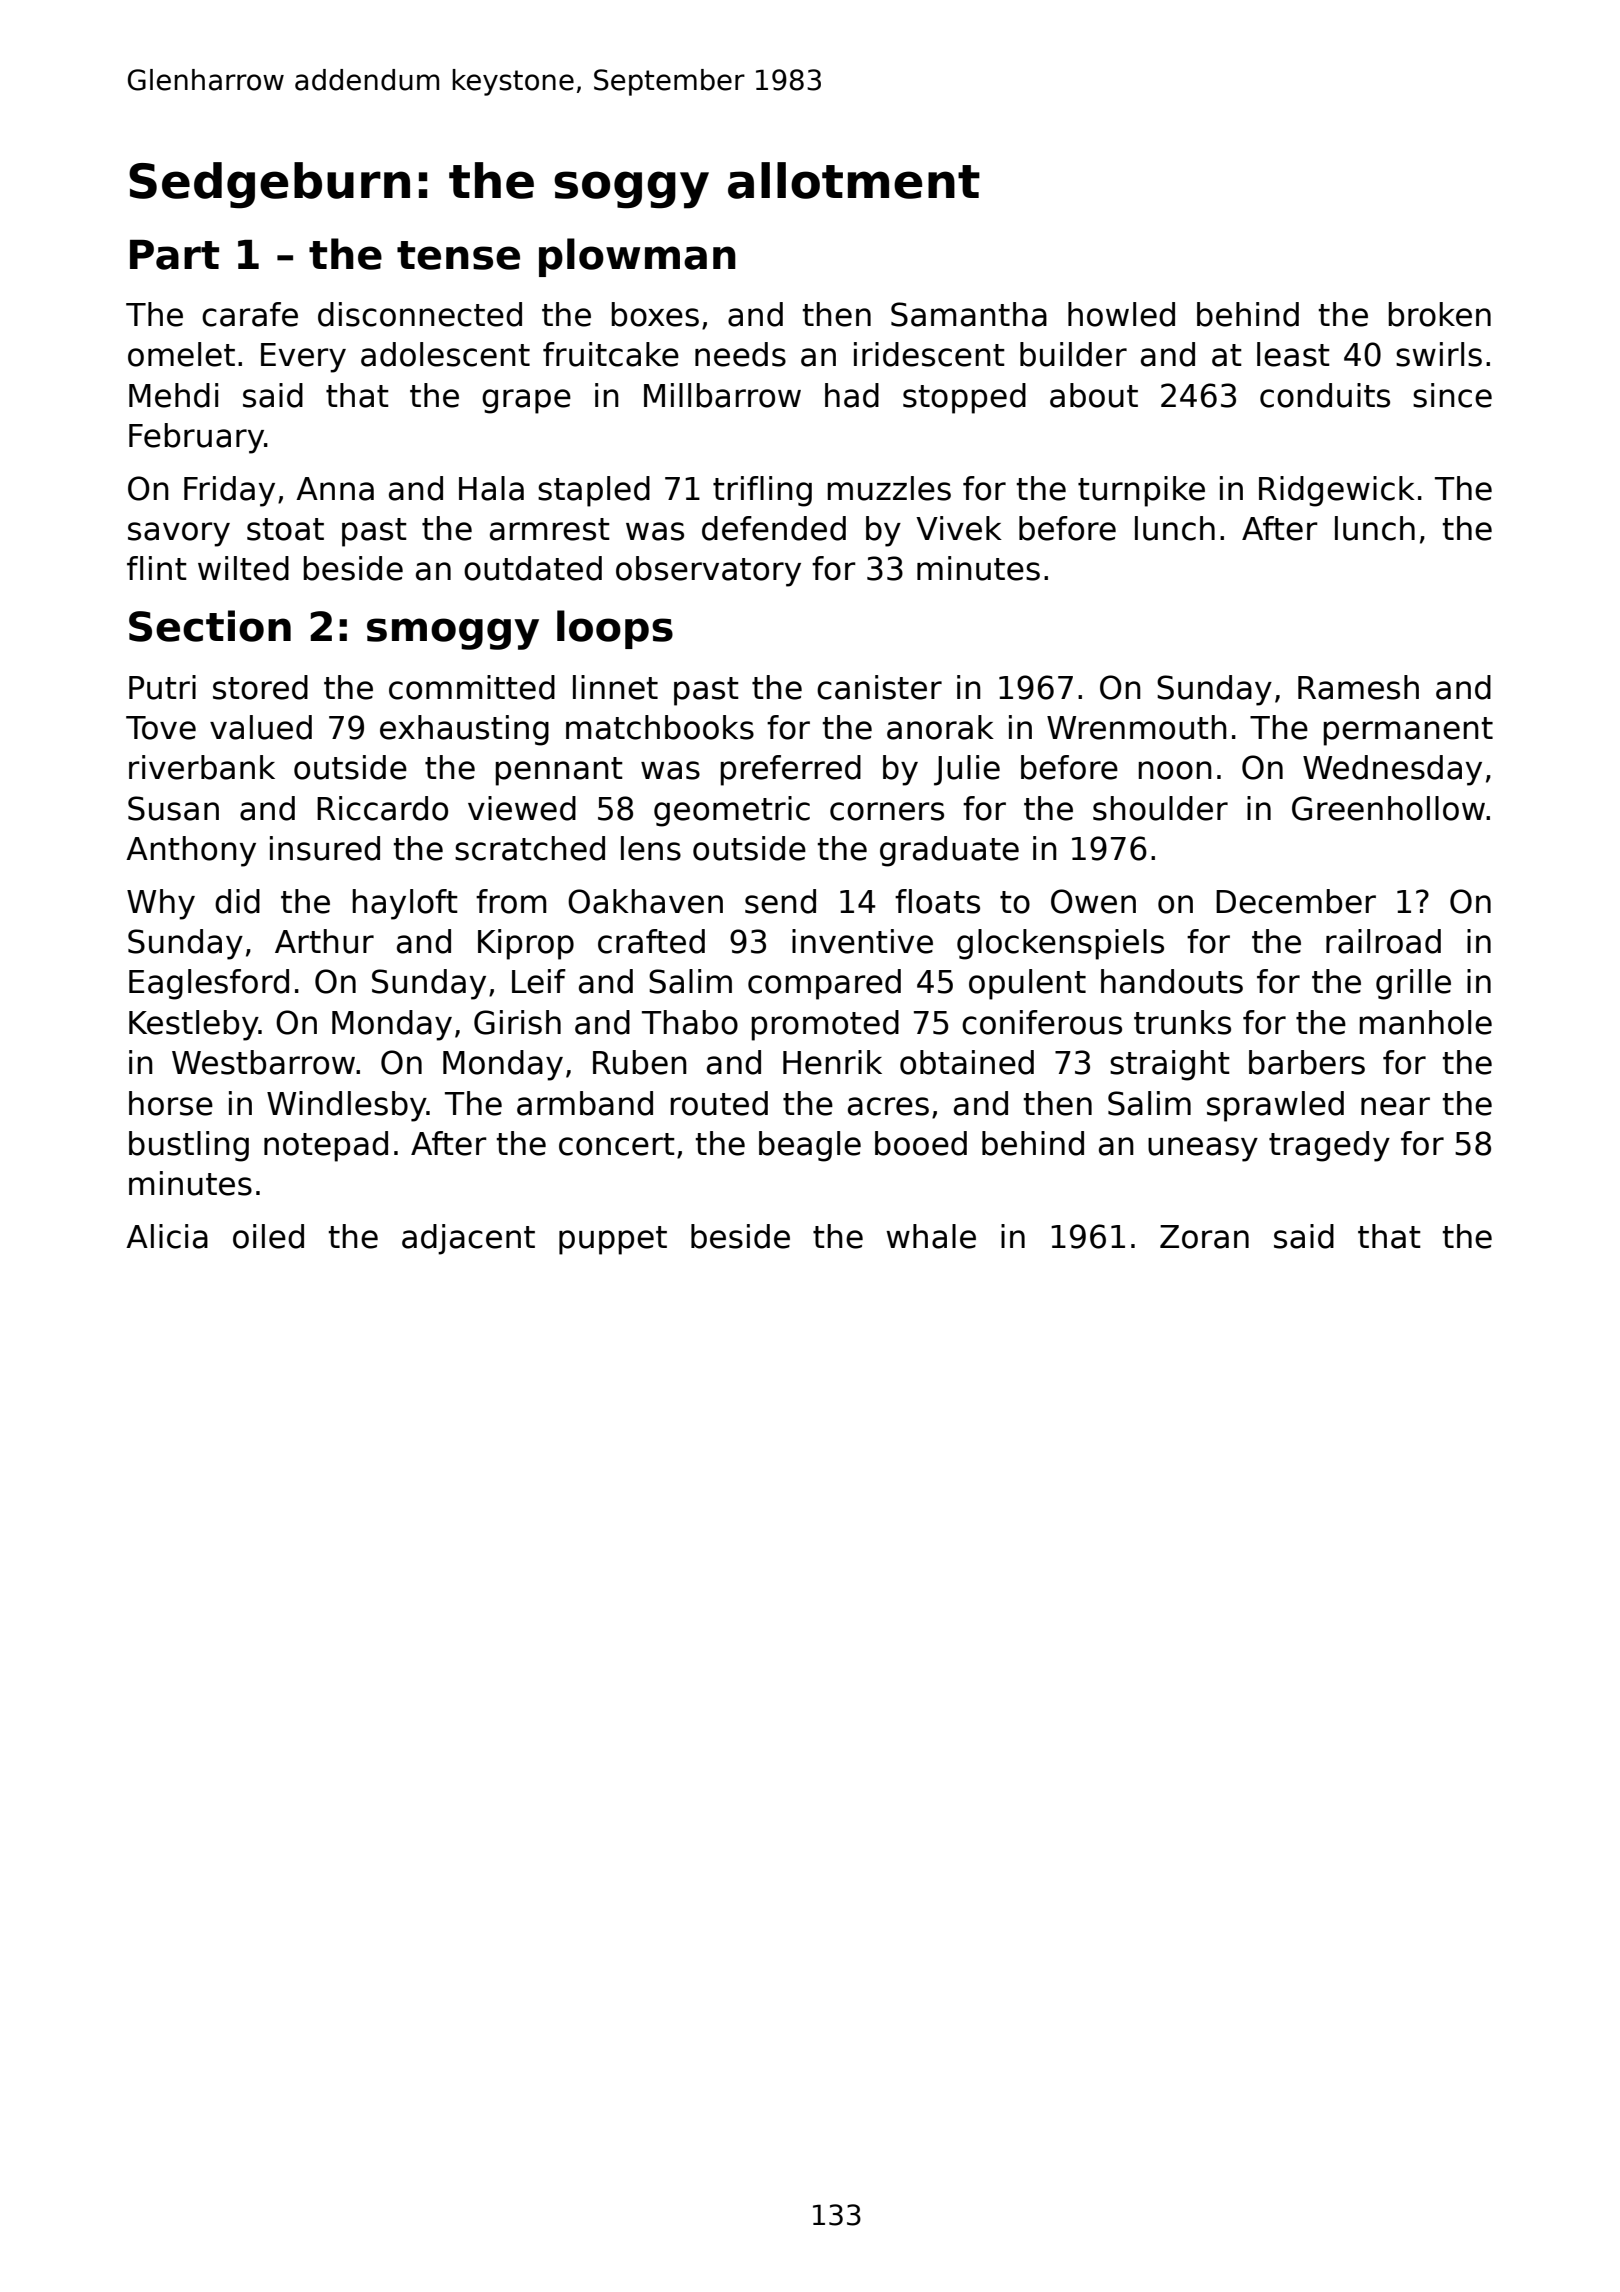 This image has width=1620, height=2292. I want to click on broken, so click(1440, 314).
